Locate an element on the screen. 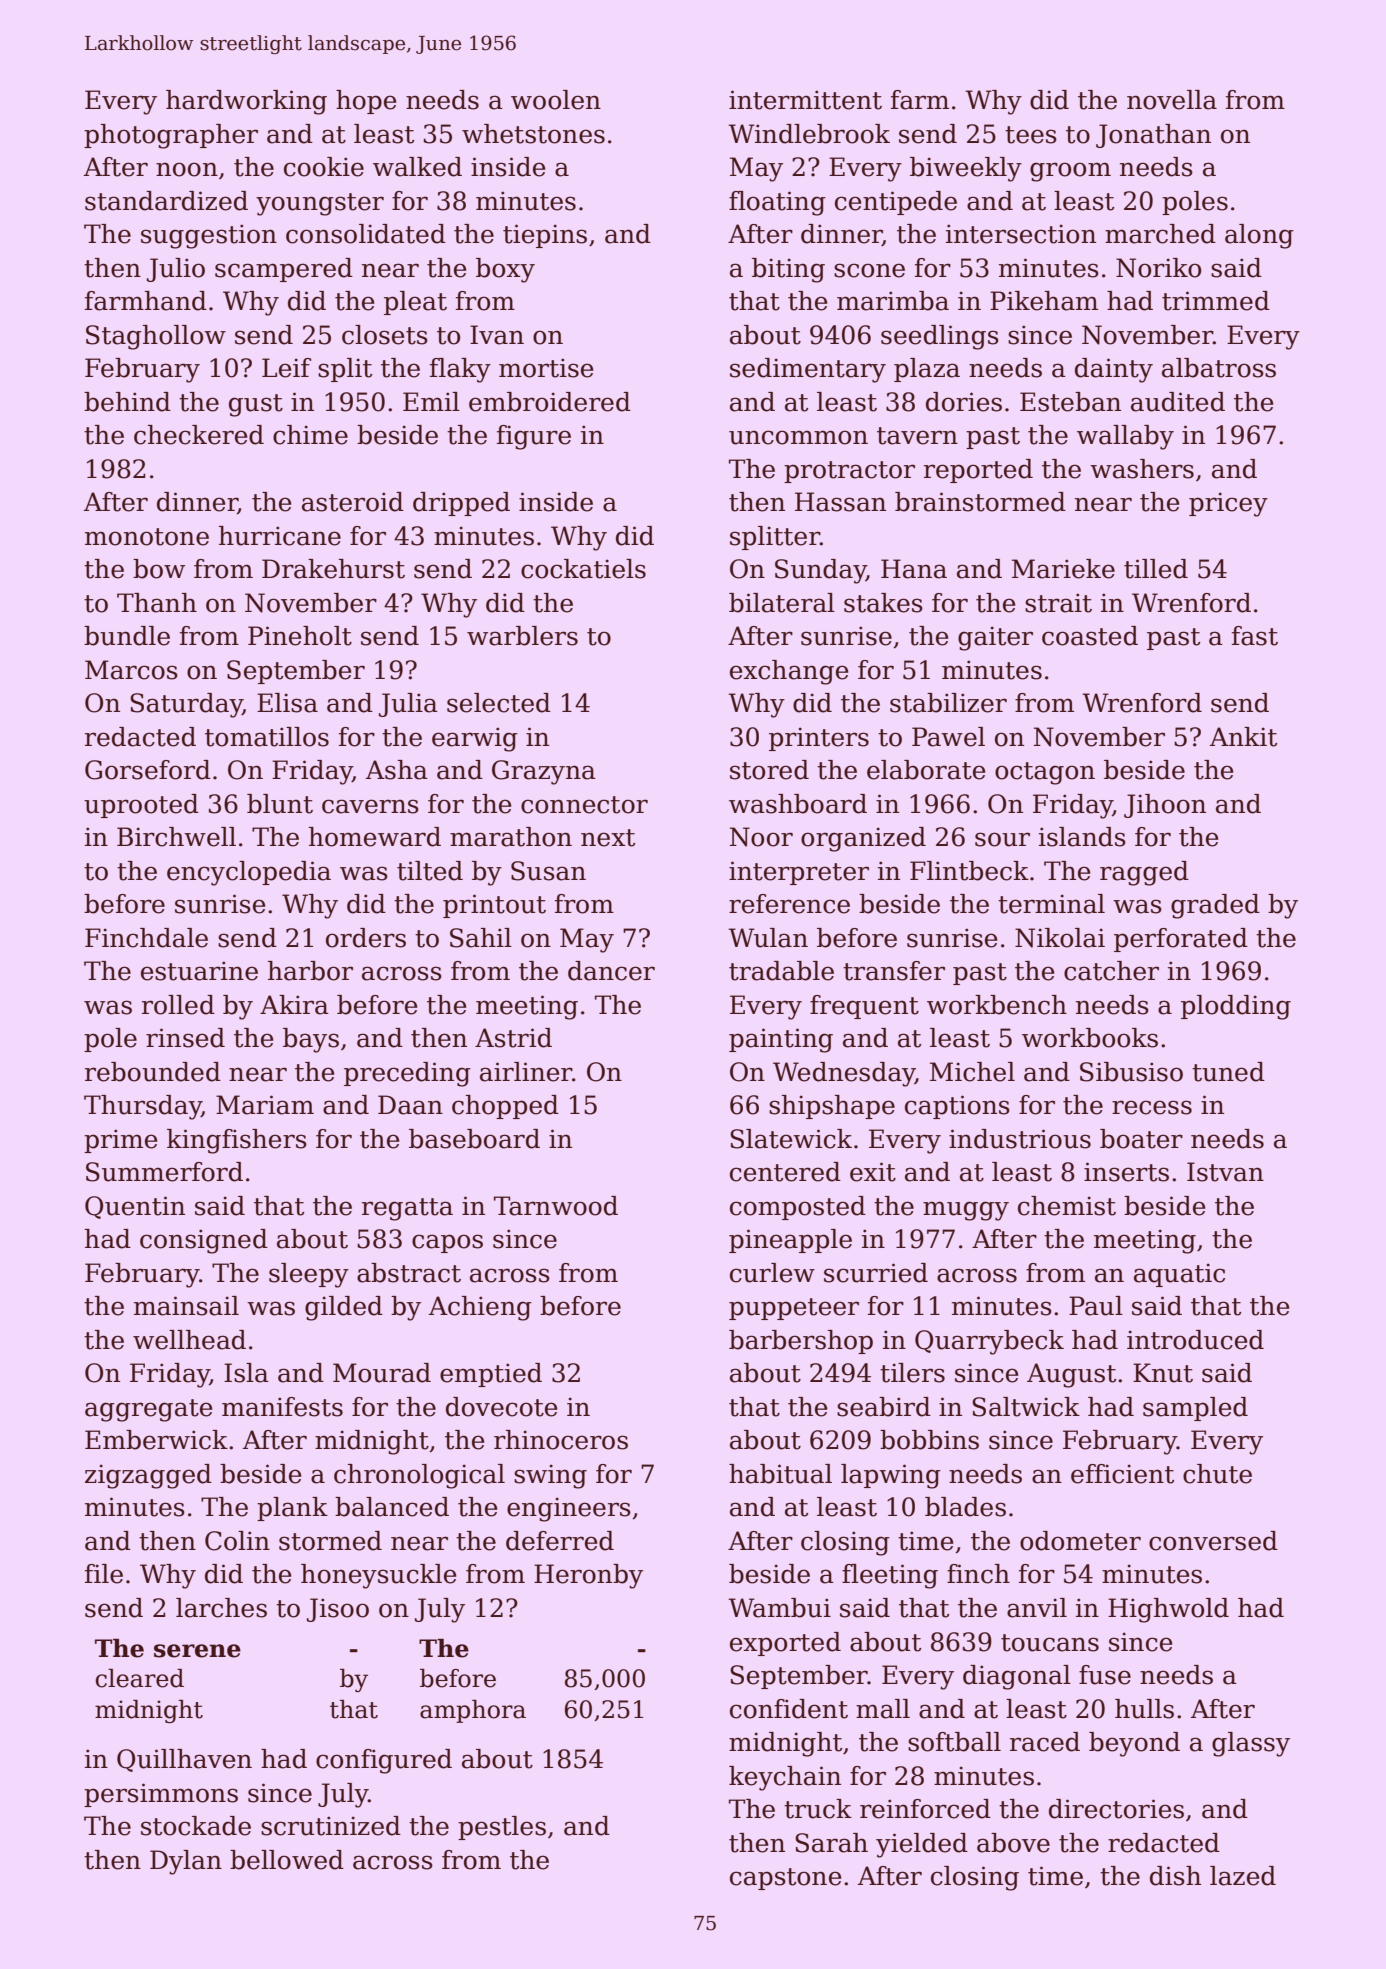  engineers is located at coordinates (569, 1509).
